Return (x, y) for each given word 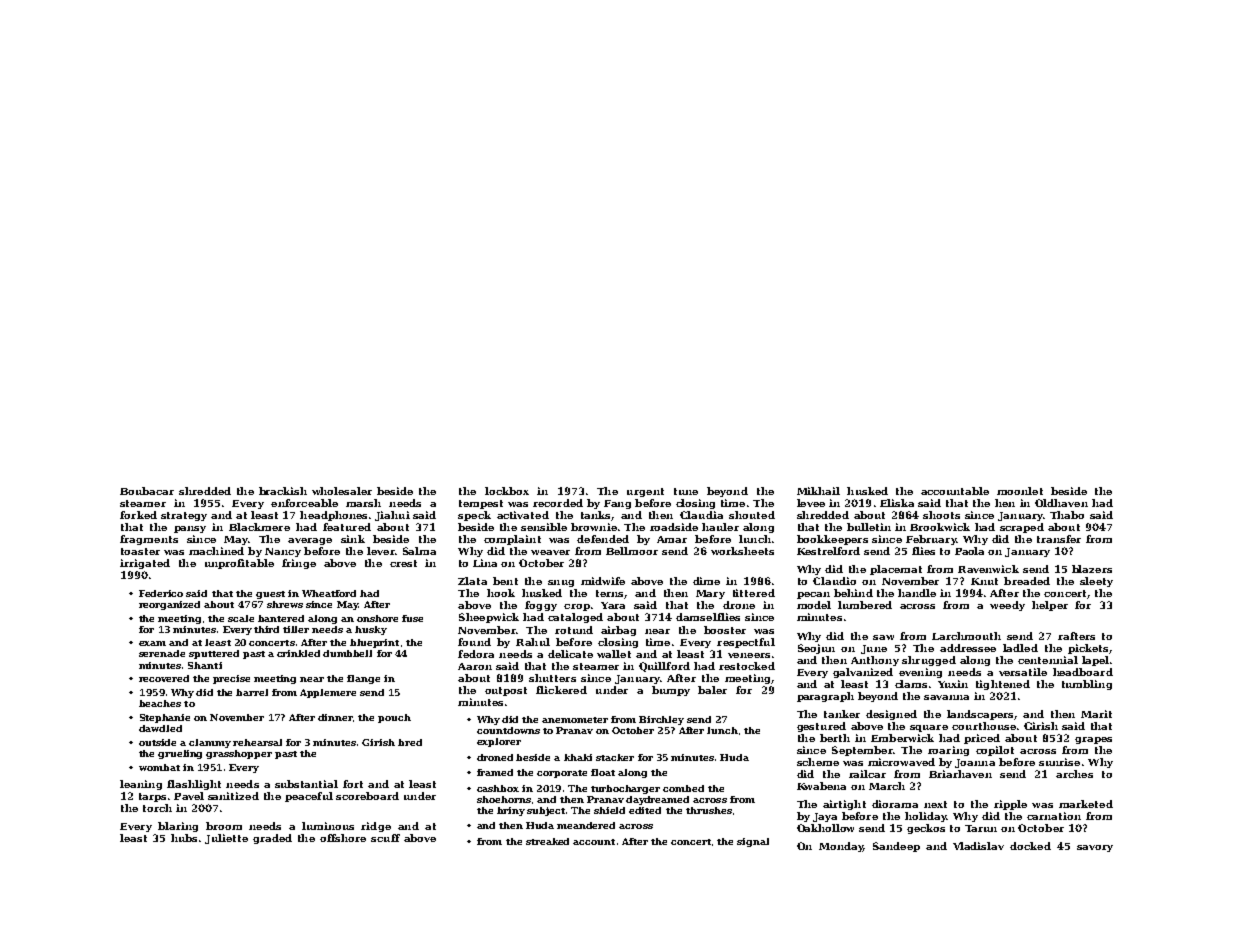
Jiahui (392, 516)
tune (686, 491)
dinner (335, 717)
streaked (547, 841)
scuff (385, 838)
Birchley (661, 720)
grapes (1093, 740)
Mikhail (818, 491)
